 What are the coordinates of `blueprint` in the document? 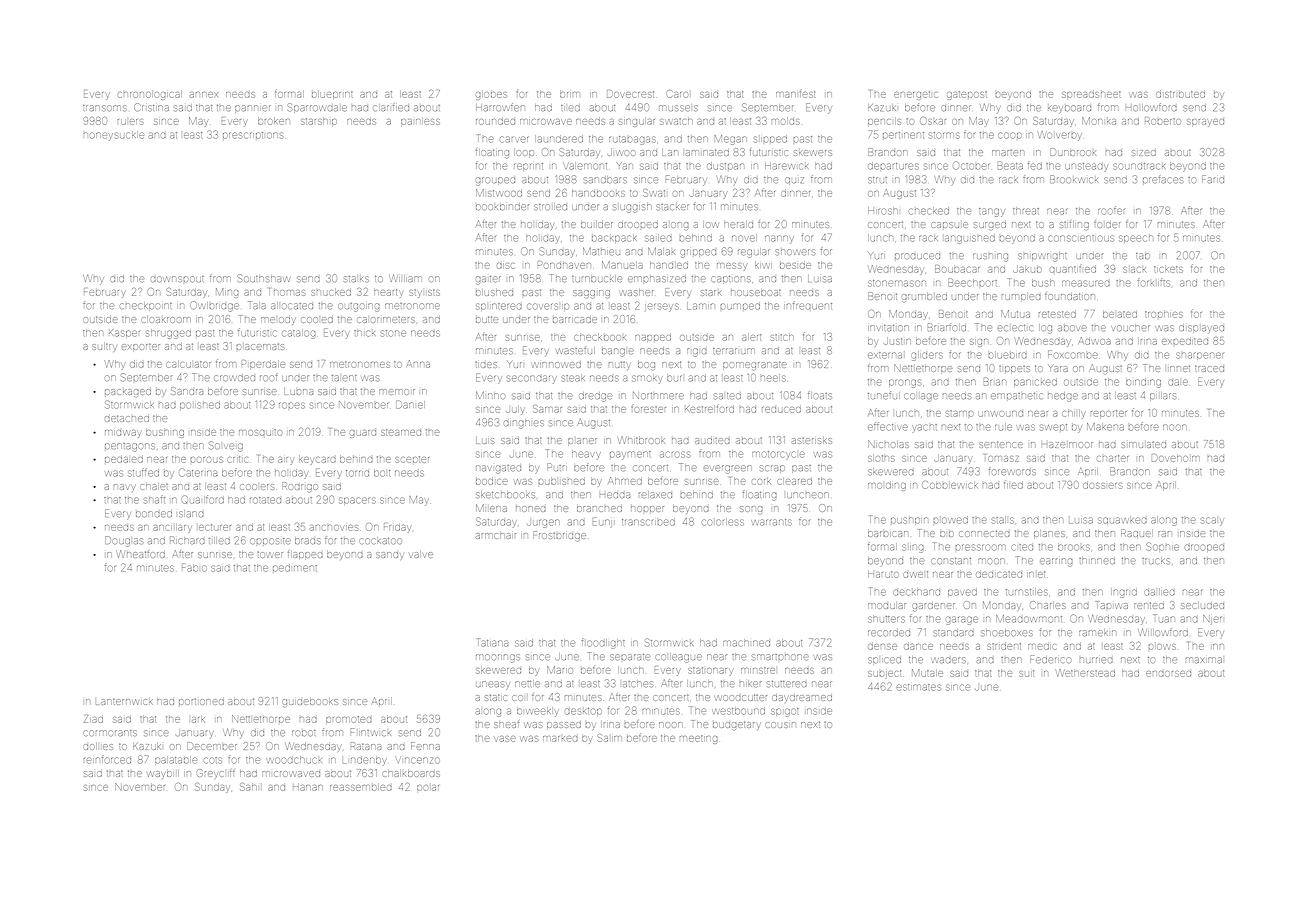 It's located at (332, 94).
